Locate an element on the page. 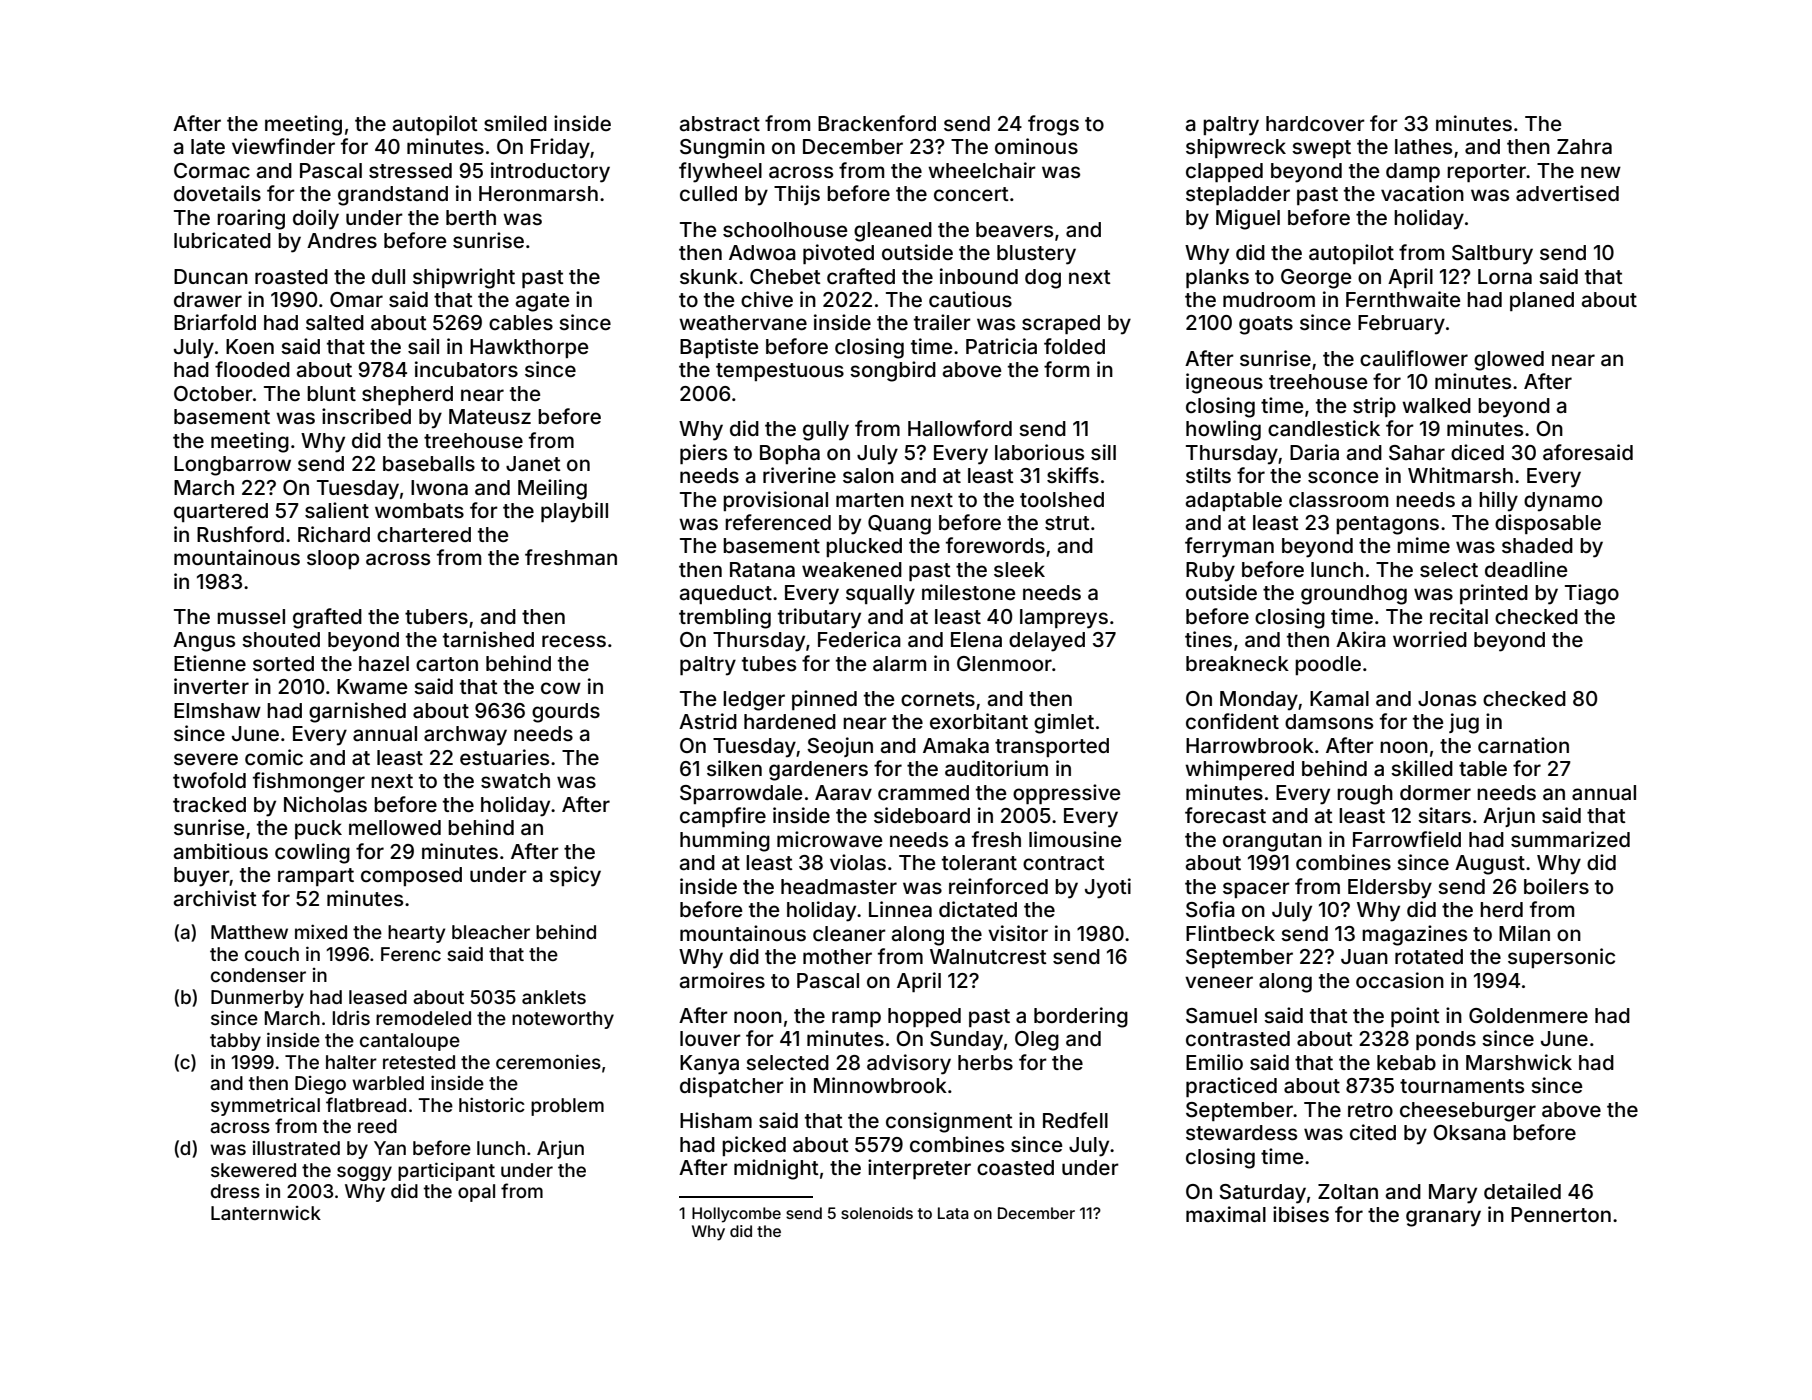  planed is located at coordinates (1542, 301).
